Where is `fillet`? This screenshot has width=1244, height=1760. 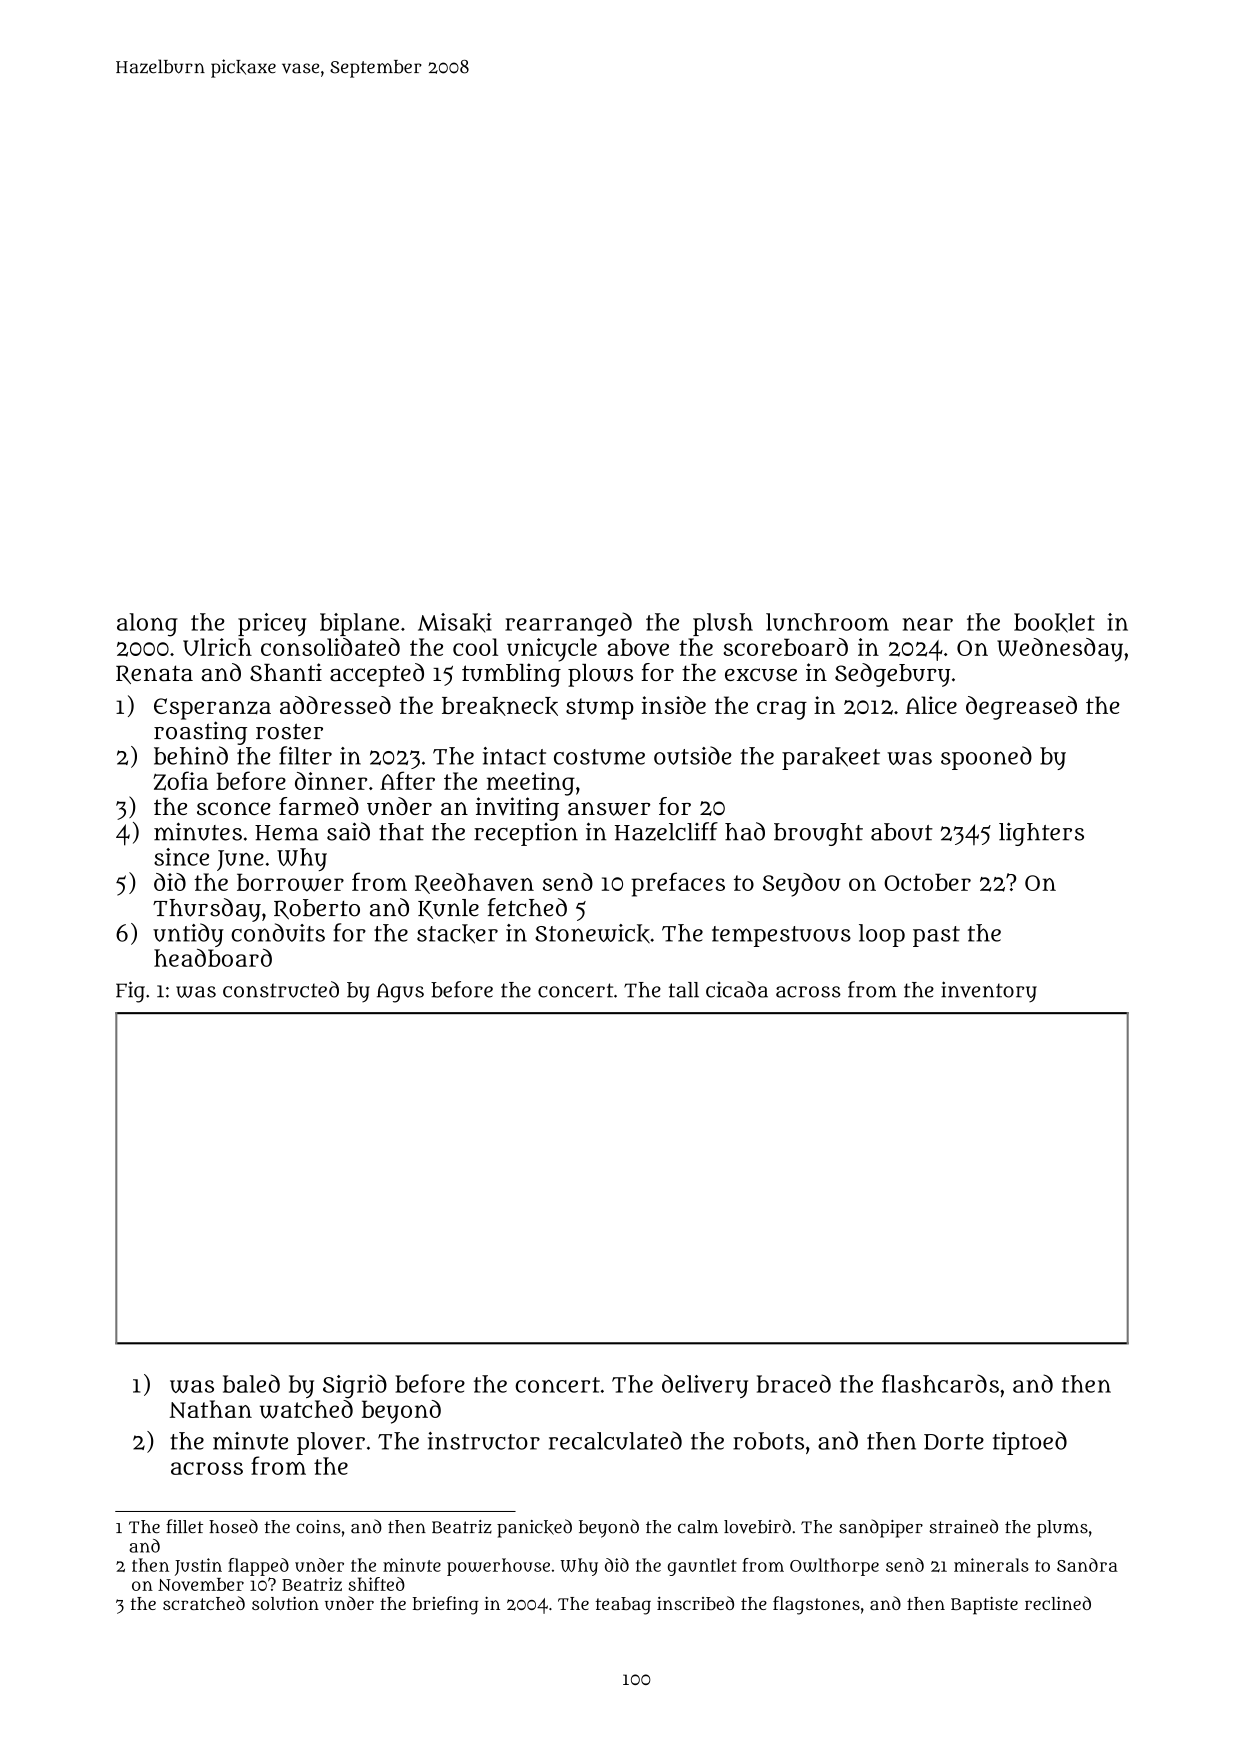 fillet is located at coordinates (184, 1526).
